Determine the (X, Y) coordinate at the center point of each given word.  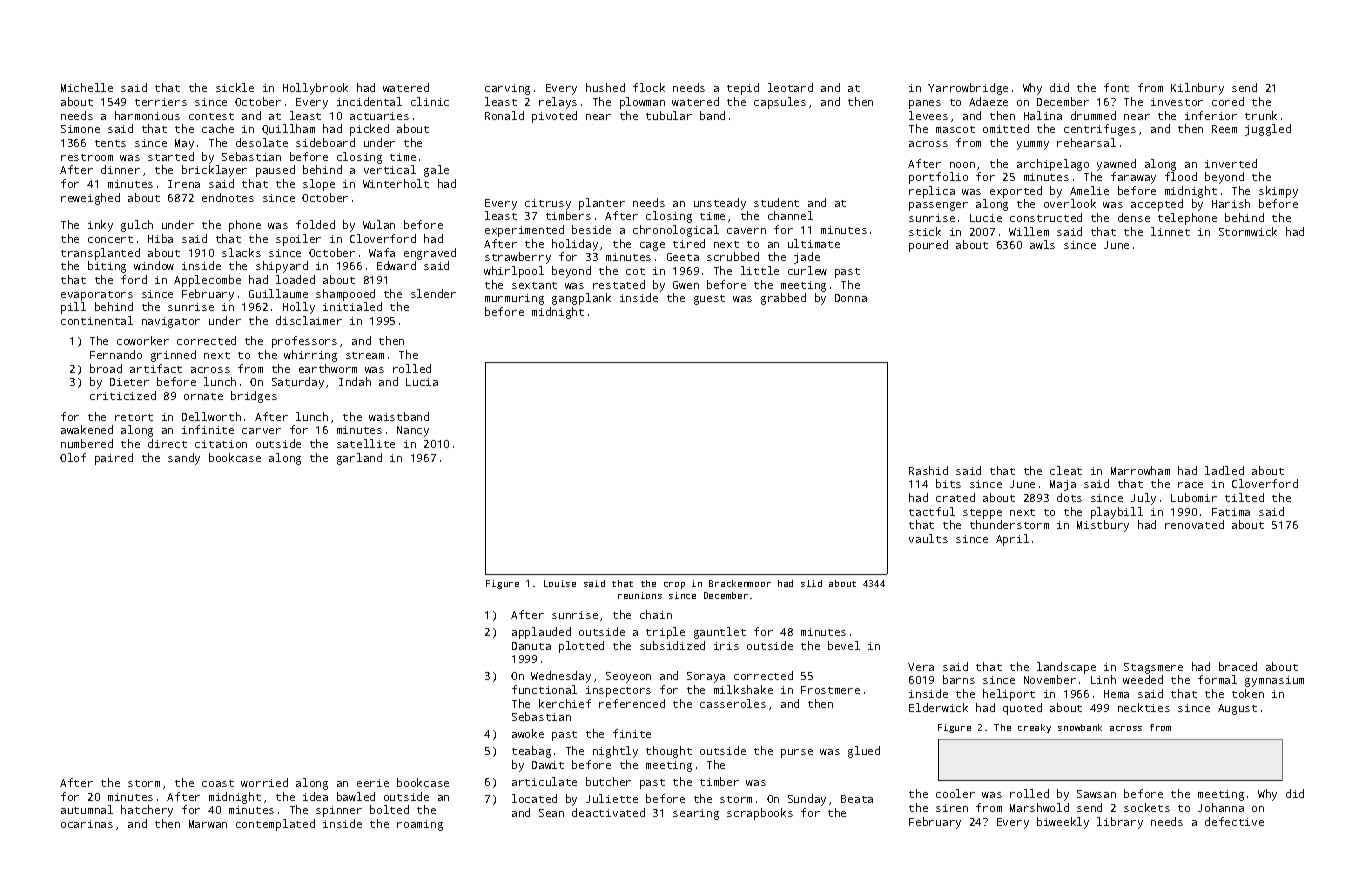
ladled (1224, 470)
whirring (310, 356)
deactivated (608, 812)
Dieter (129, 382)
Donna (851, 298)
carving (507, 89)
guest (709, 300)
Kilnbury (1197, 89)
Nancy (413, 431)
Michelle (87, 87)
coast (218, 783)
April (1012, 540)
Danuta (531, 646)
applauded (541, 633)
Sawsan (1096, 794)
